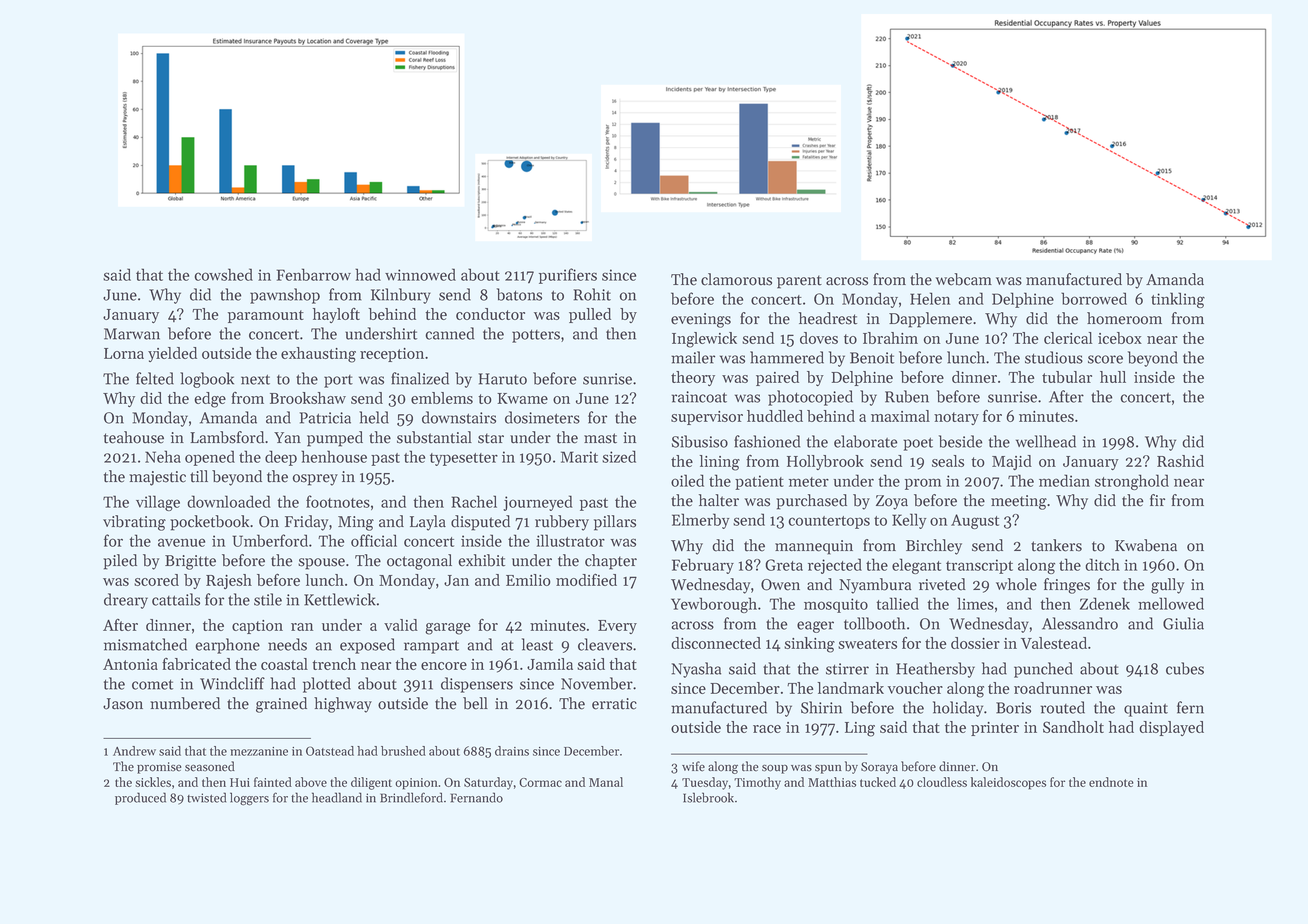 This page has height=924, width=1308. I want to click on teahouse, so click(134, 437).
